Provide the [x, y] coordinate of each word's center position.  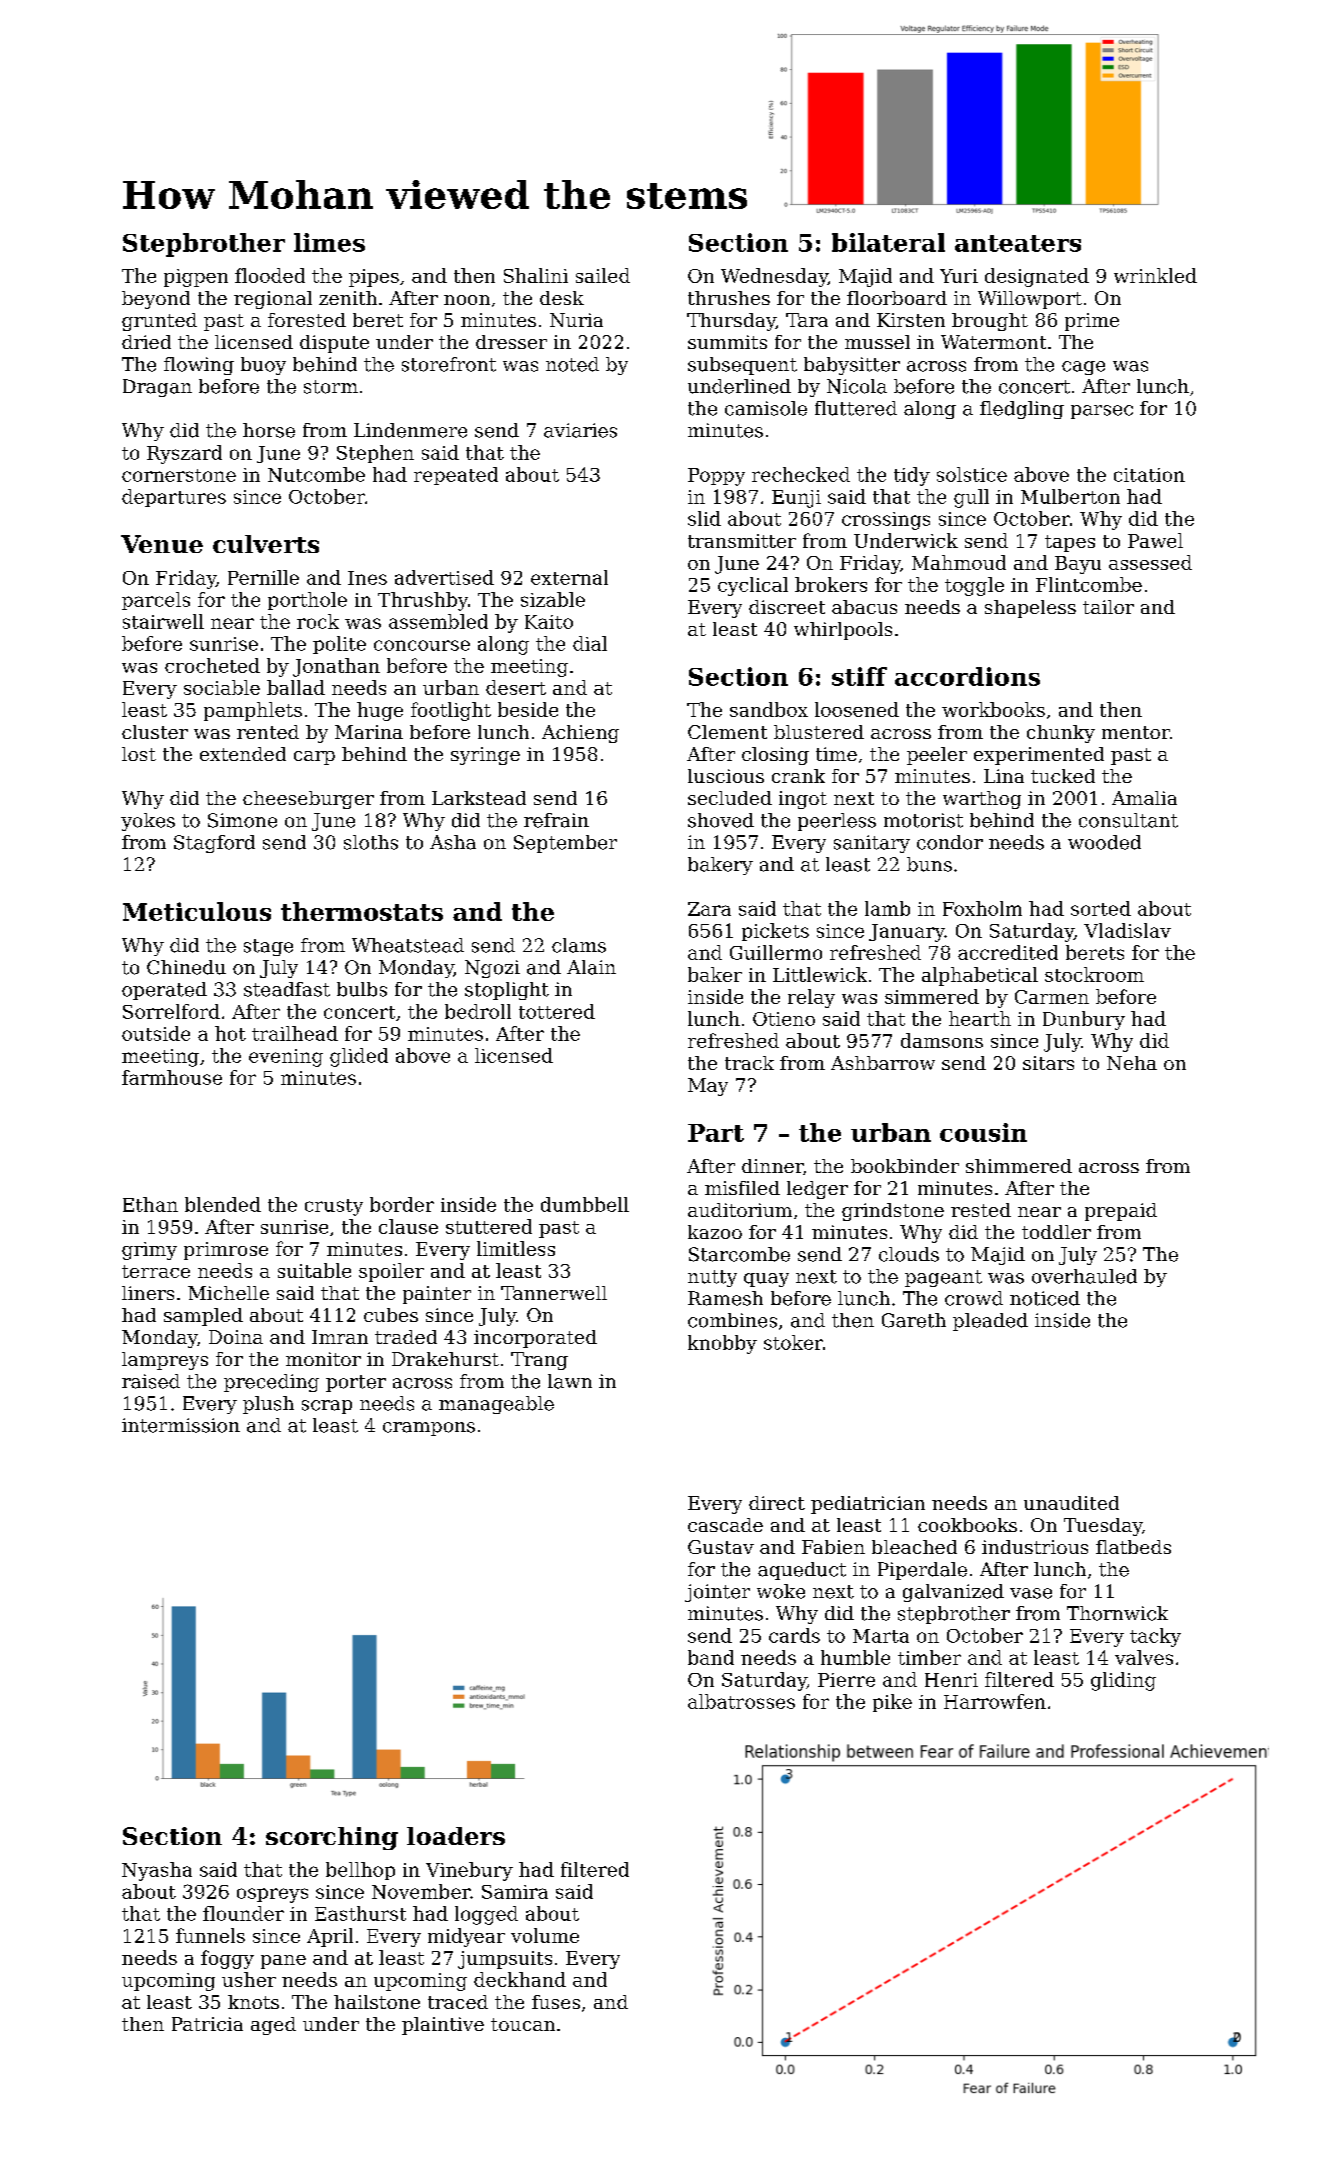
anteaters [1018, 243]
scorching [332, 1838]
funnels [210, 1935]
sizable [553, 599]
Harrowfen [995, 1701]
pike [892, 1703]
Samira [515, 1892]
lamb [887, 908]
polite [339, 645]
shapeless [1030, 609]
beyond [156, 300]
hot [230, 1033]
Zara [709, 909]
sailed [603, 275]
